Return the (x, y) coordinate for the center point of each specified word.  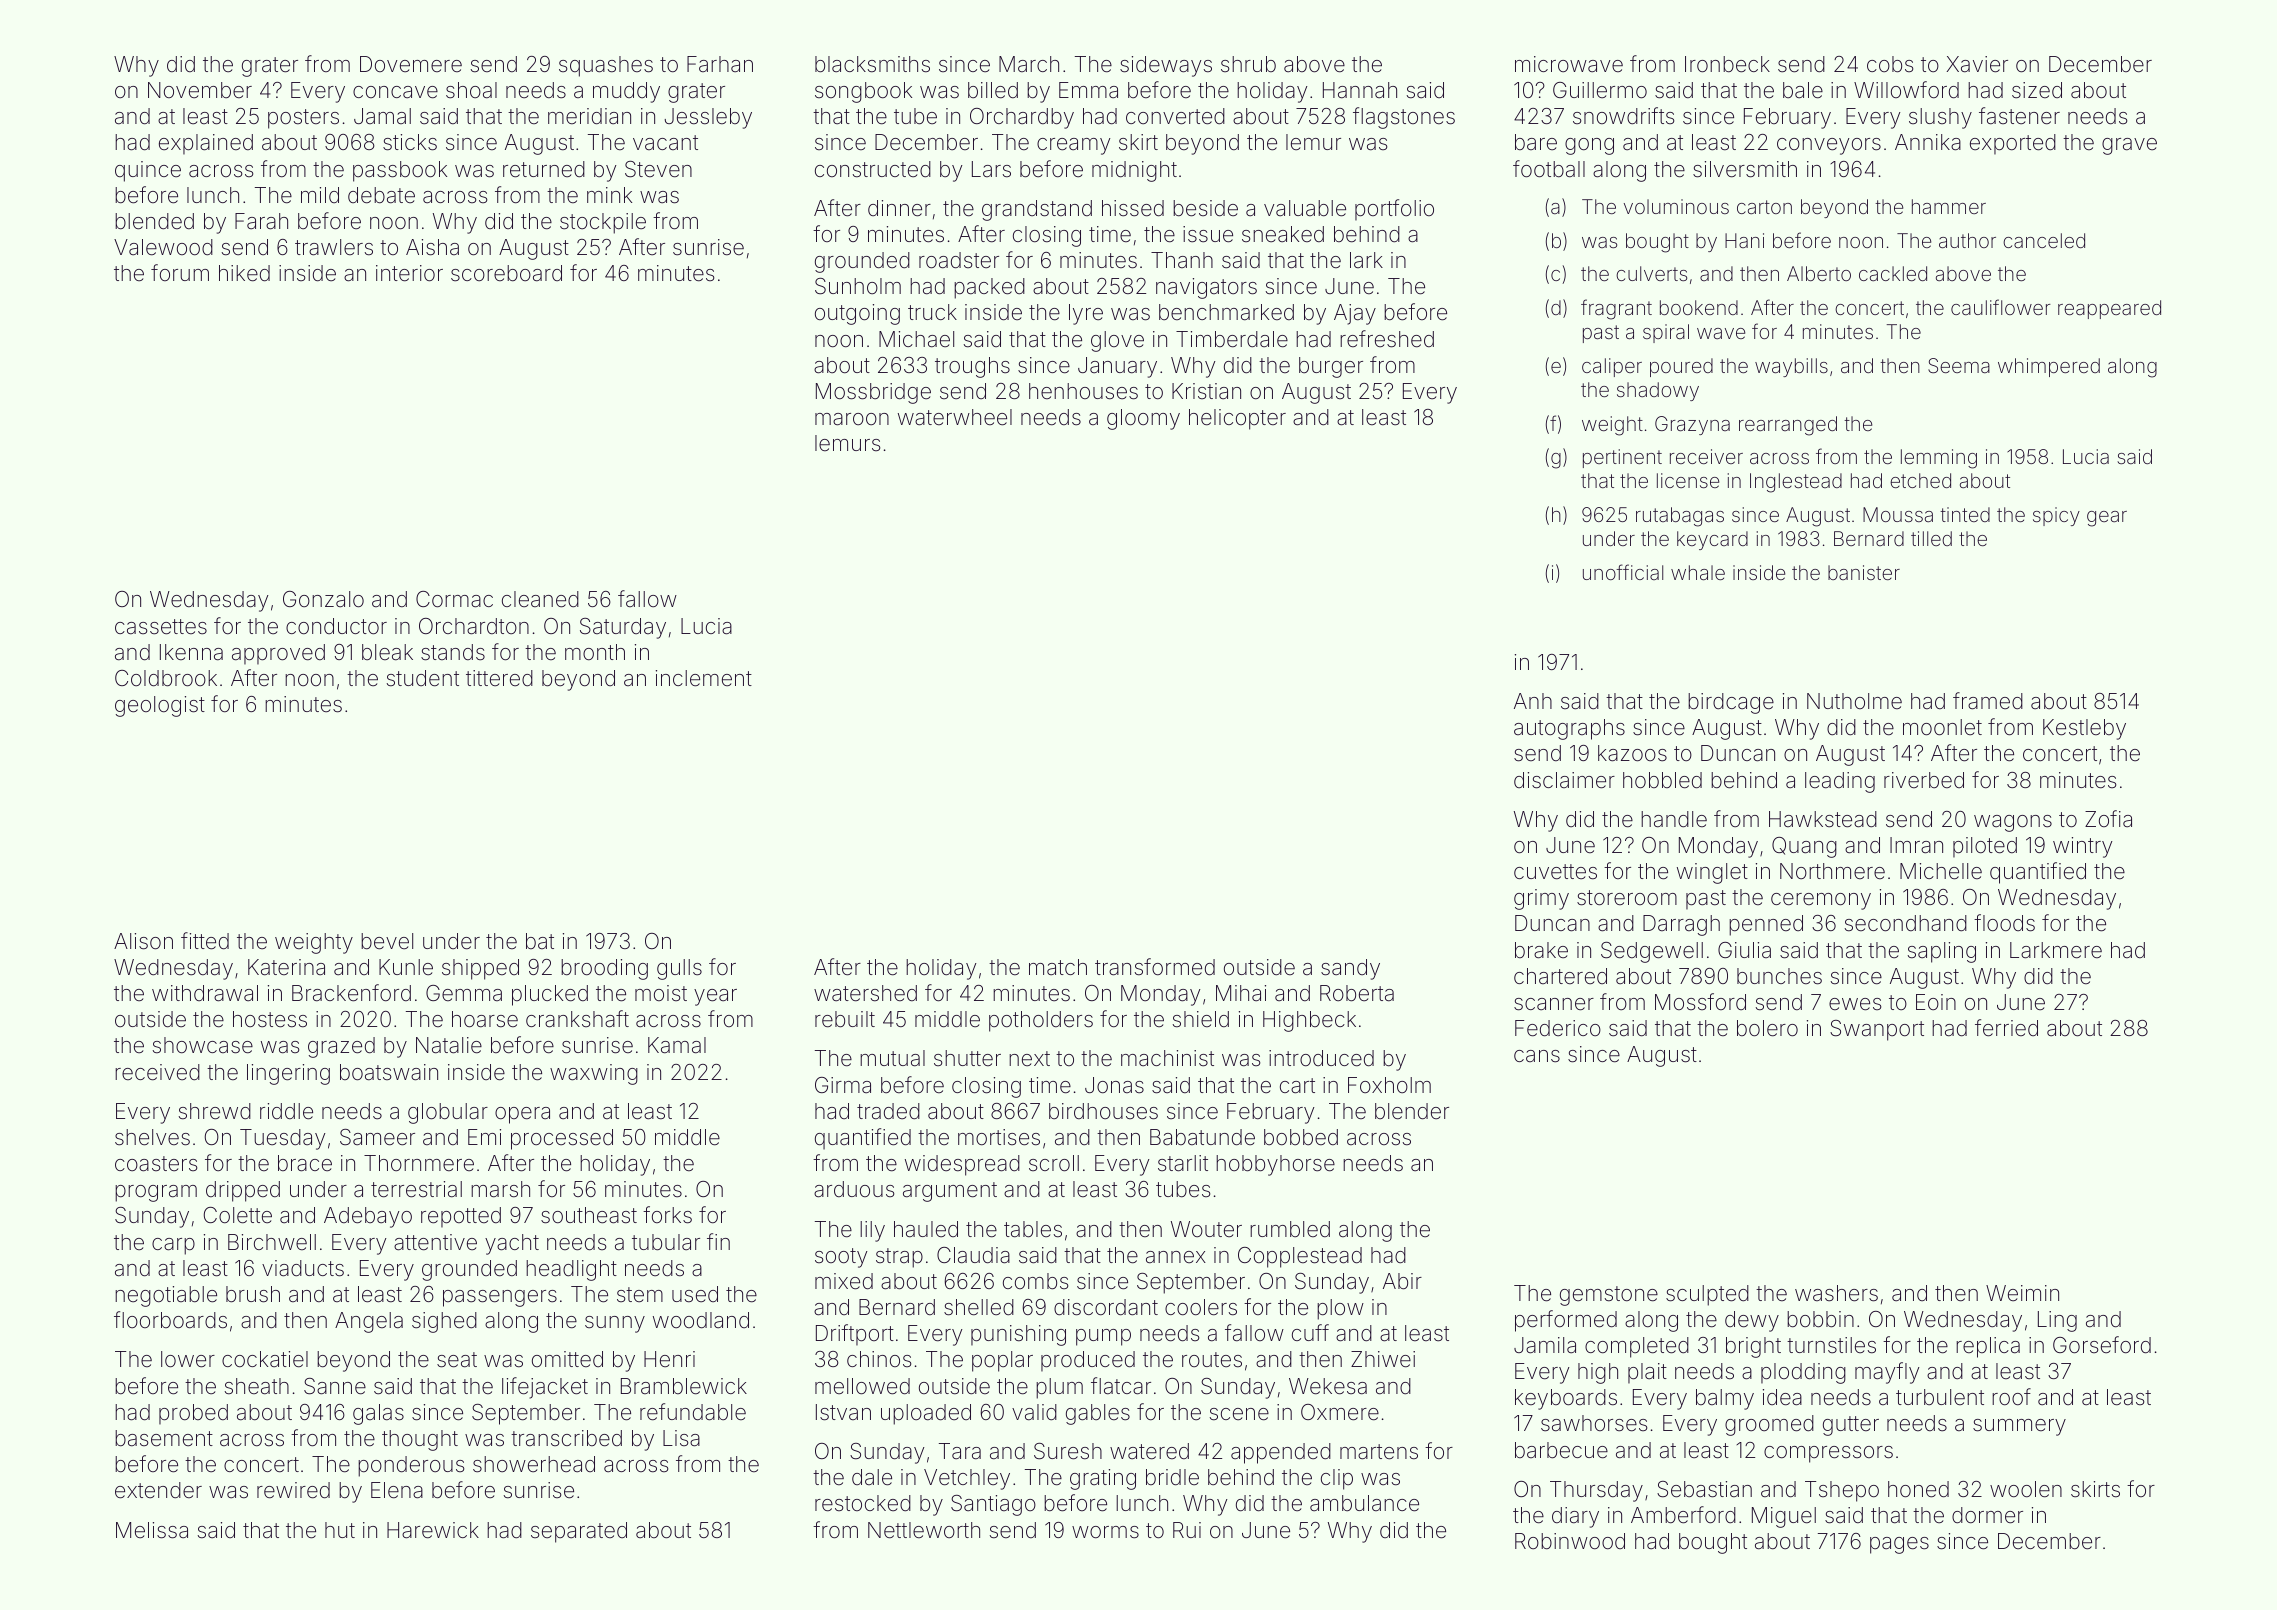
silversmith (1745, 169)
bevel (387, 941)
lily (872, 1231)
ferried (2006, 1028)
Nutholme (1854, 701)
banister (1864, 572)
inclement (704, 678)
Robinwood (1570, 1541)
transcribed (566, 1438)
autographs (1569, 729)
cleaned (540, 599)
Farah (261, 221)
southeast (589, 1215)
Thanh (1182, 260)
